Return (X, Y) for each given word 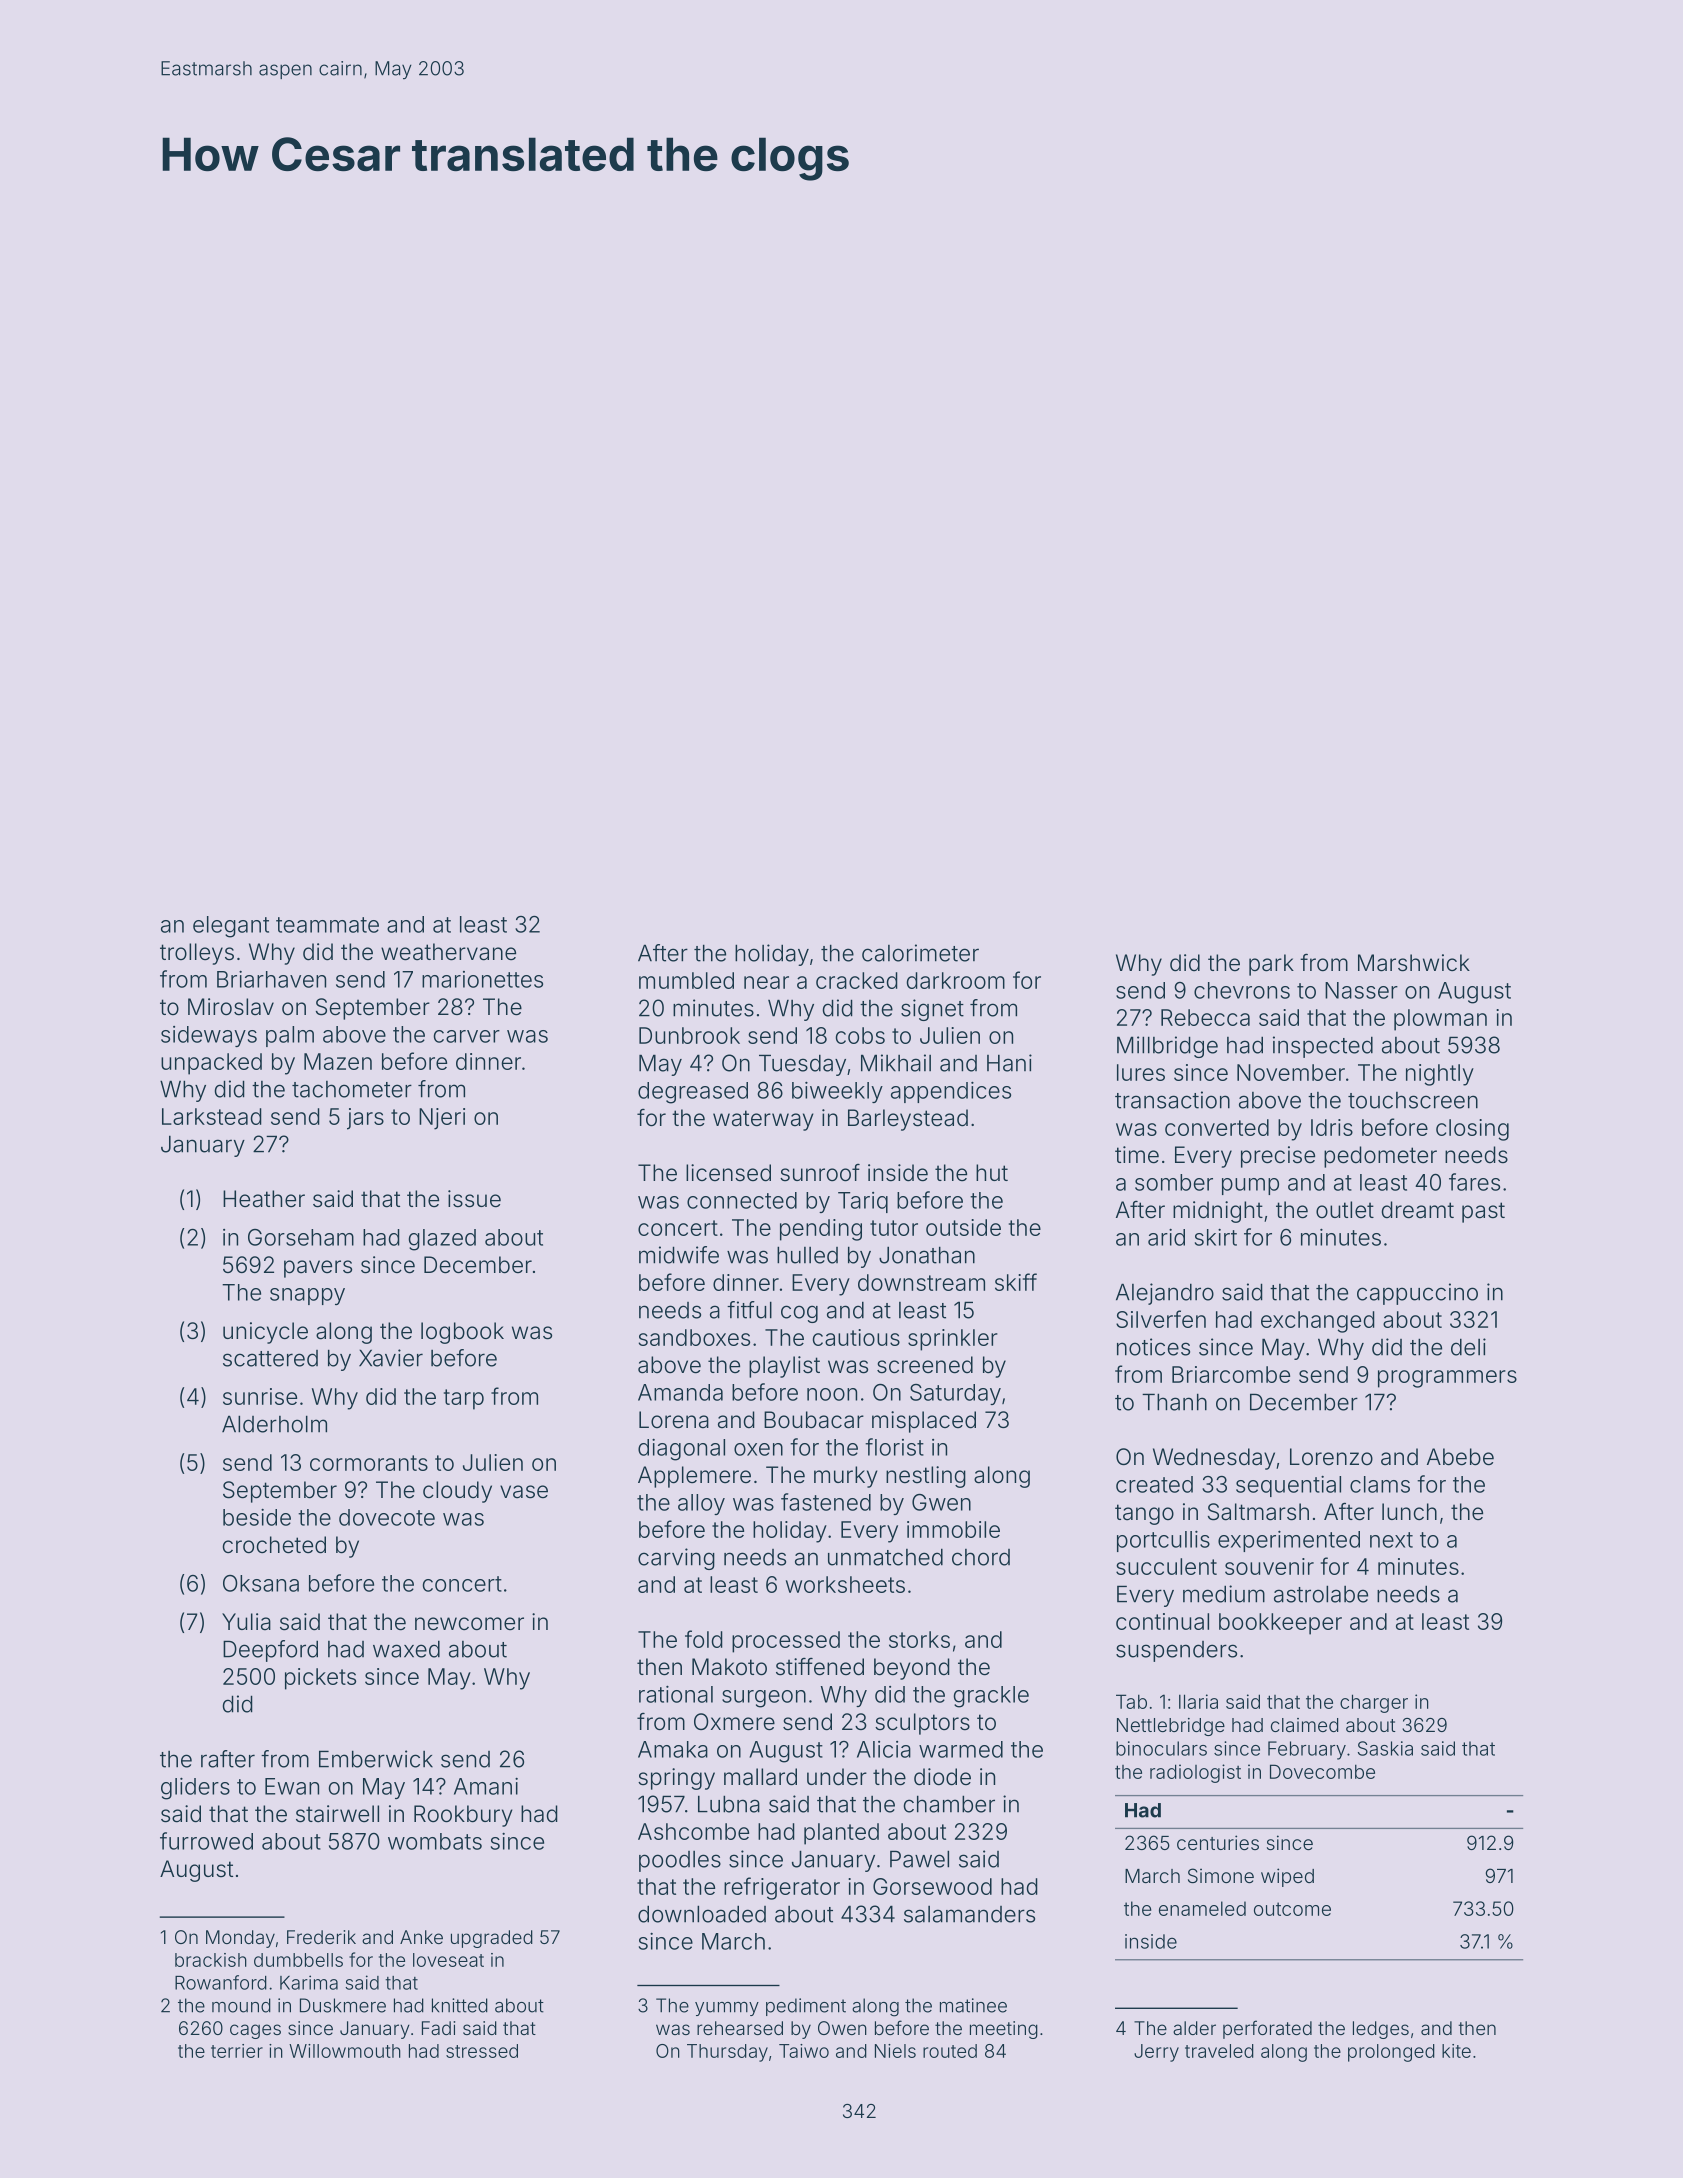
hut (992, 1172)
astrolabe (1321, 1594)
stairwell (337, 1814)
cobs (860, 1035)
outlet (1345, 1209)
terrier (237, 2051)
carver (467, 1036)
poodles (680, 1861)
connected (742, 1200)
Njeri (442, 1119)
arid (1166, 1237)
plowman (1440, 1020)
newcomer (469, 1624)
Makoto (729, 1667)
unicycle (265, 1333)
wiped (1287, 1877)
